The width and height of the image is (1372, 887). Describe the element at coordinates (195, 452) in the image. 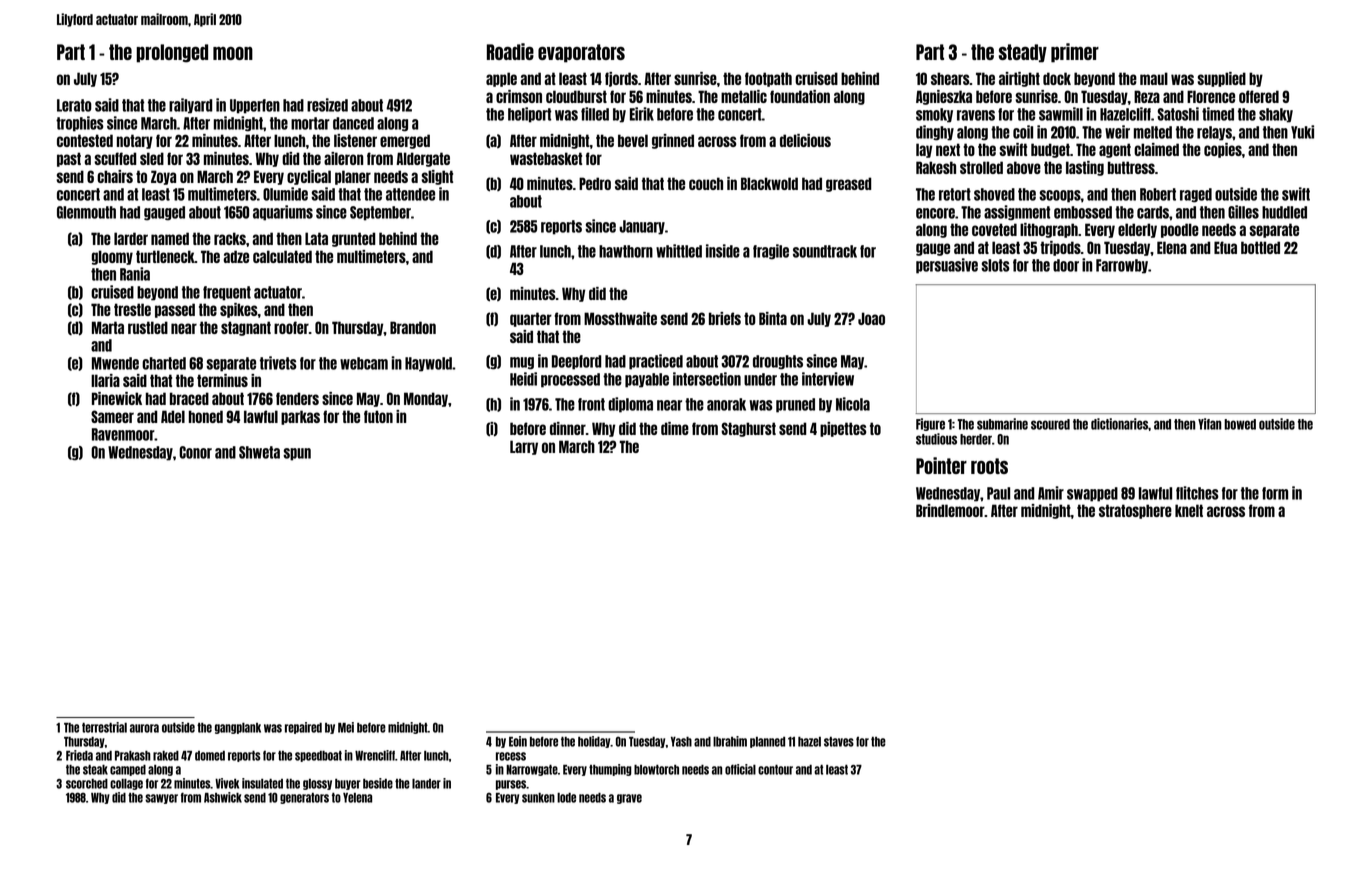

I see `Conor` at that location.
